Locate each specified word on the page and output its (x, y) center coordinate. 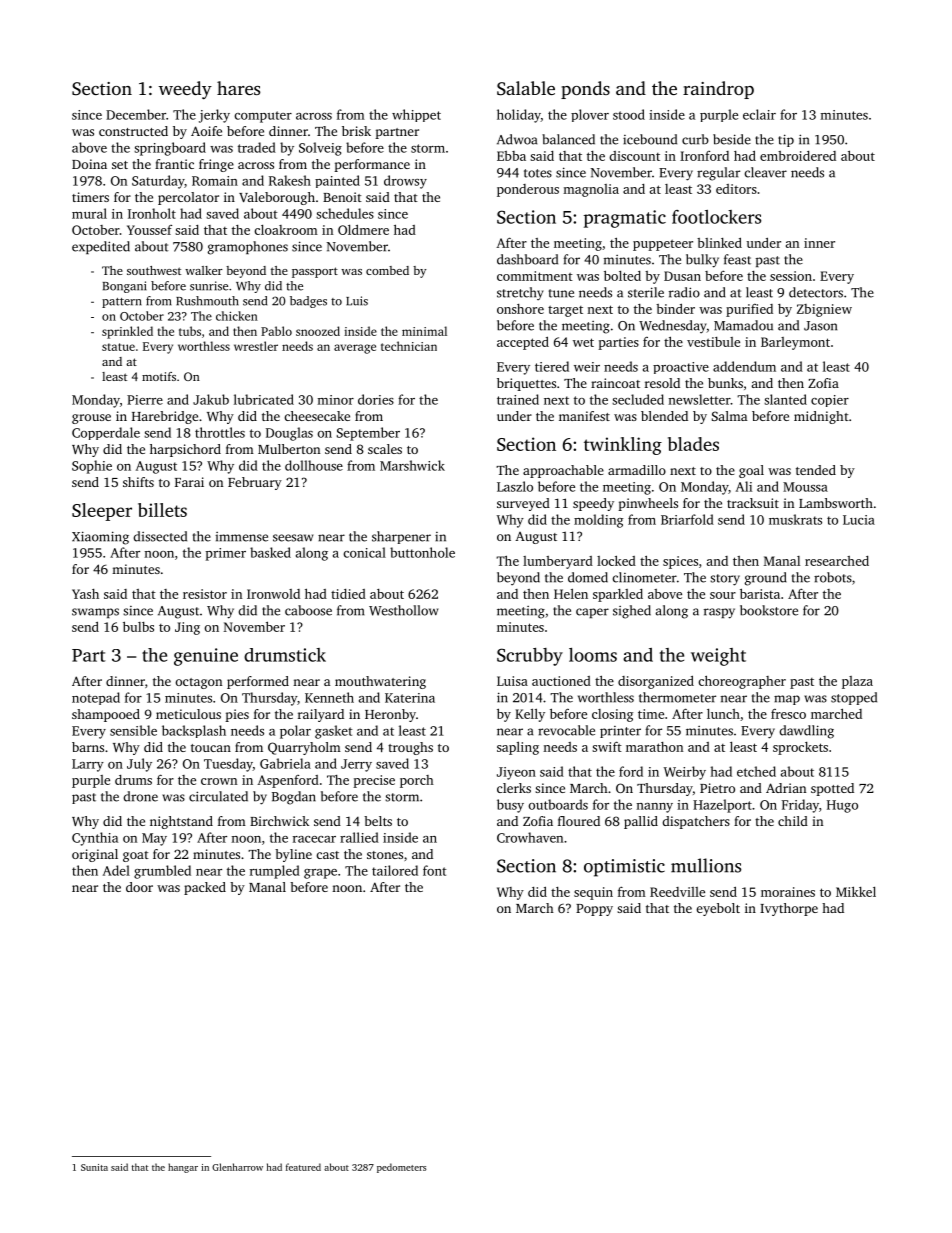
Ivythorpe (789, 909)
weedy (185, 90)
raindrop (718, 90)
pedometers (402, 1168)
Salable (526, 88)
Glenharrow (237, 1167)
